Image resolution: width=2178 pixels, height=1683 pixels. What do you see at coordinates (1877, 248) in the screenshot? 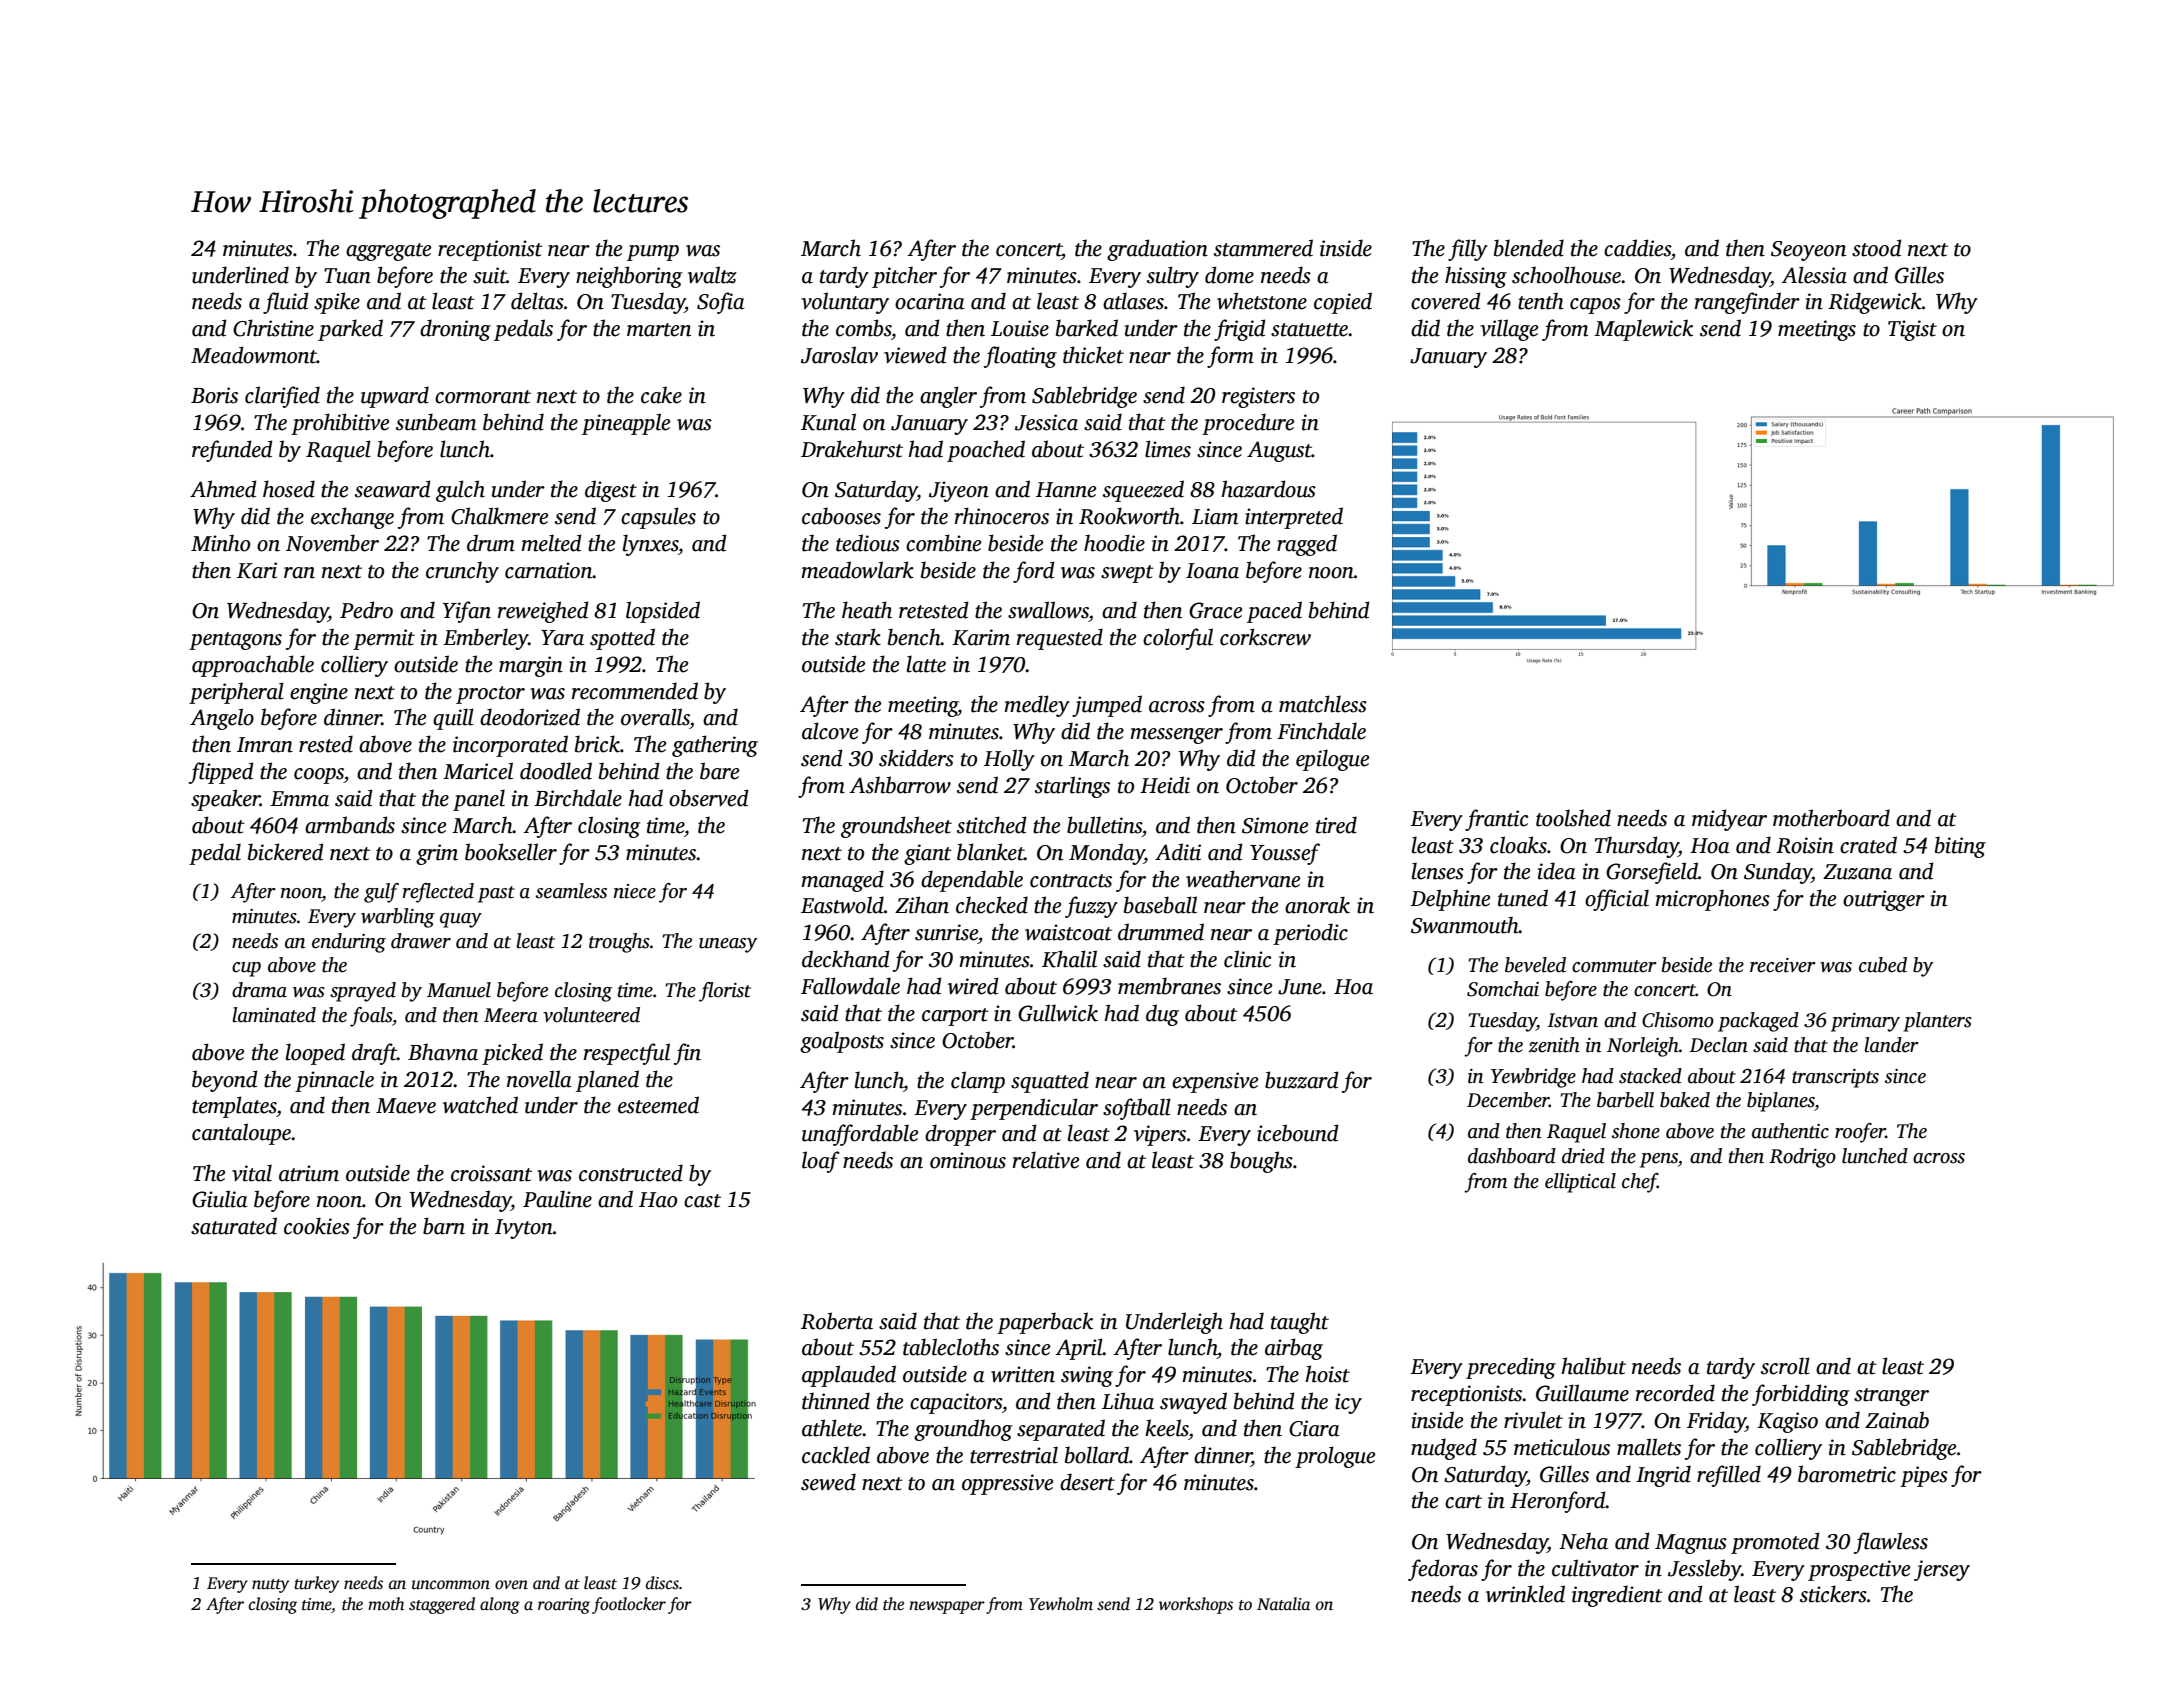
I see `stood` at bounding box center [1877, 248].
